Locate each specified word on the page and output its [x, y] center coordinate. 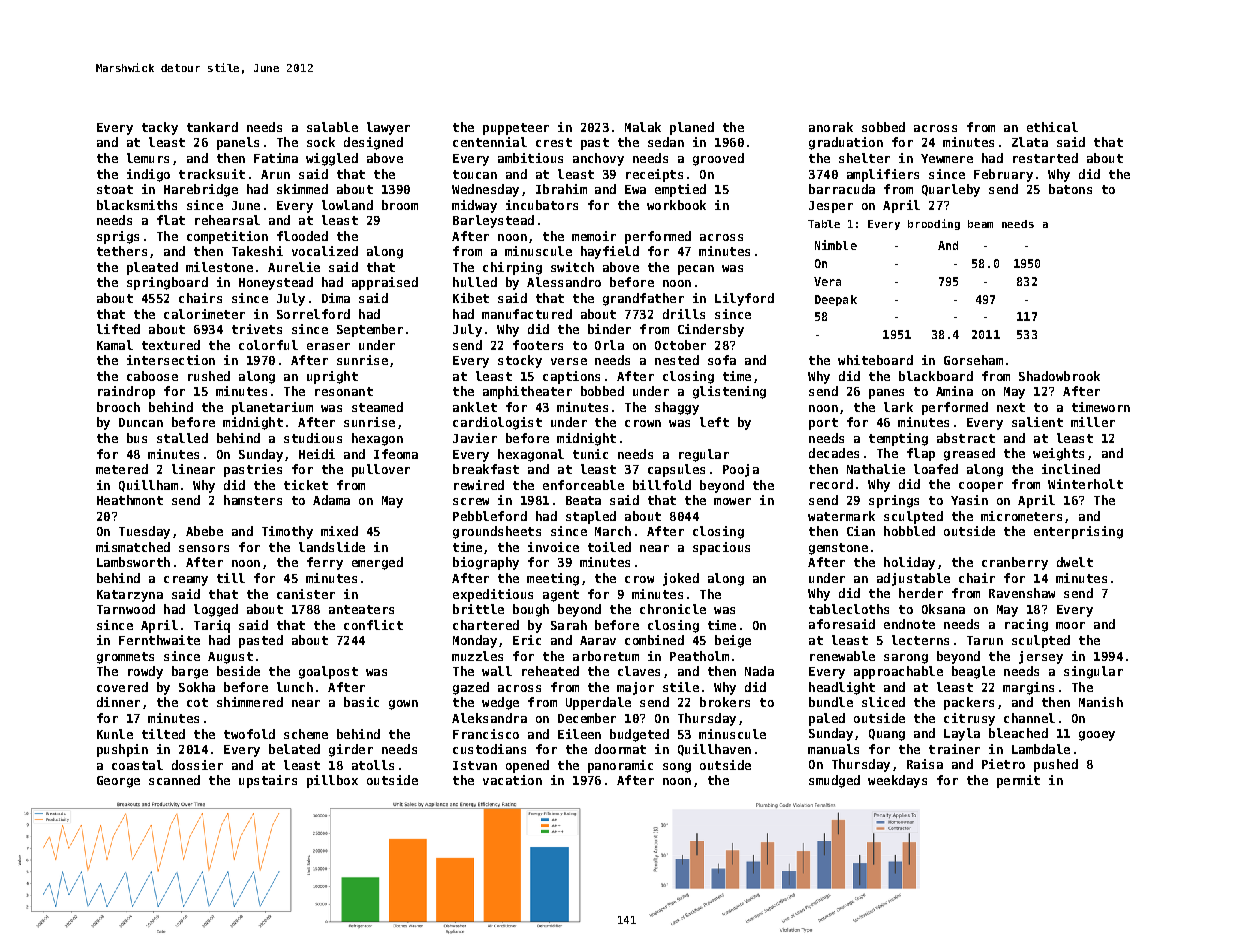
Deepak [836, 300]
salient [1037, 422]
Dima [336, 298]
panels [238, 143]
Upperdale [598, 703]
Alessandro [564, 282]
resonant [344, 391]
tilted [163, 734]
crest [554, 142]
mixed [339, 531]
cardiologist [497, 423]
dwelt [1075, 562]
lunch [295, 687]
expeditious [493, 595]
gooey [1097, 736]
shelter [864, 158]
